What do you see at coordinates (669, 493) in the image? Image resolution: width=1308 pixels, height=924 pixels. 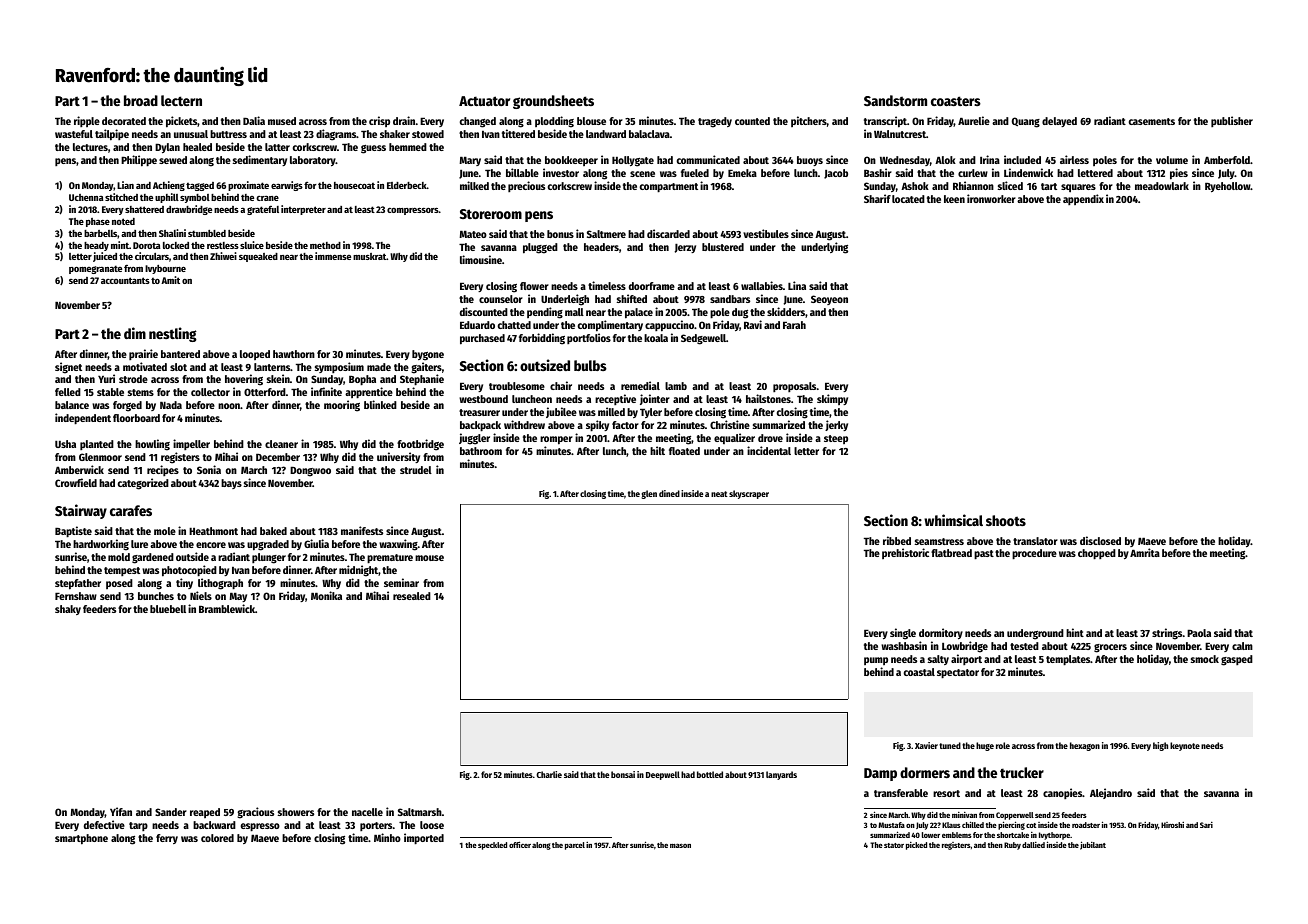 I see `dined` at bounding box center [669, 493].
